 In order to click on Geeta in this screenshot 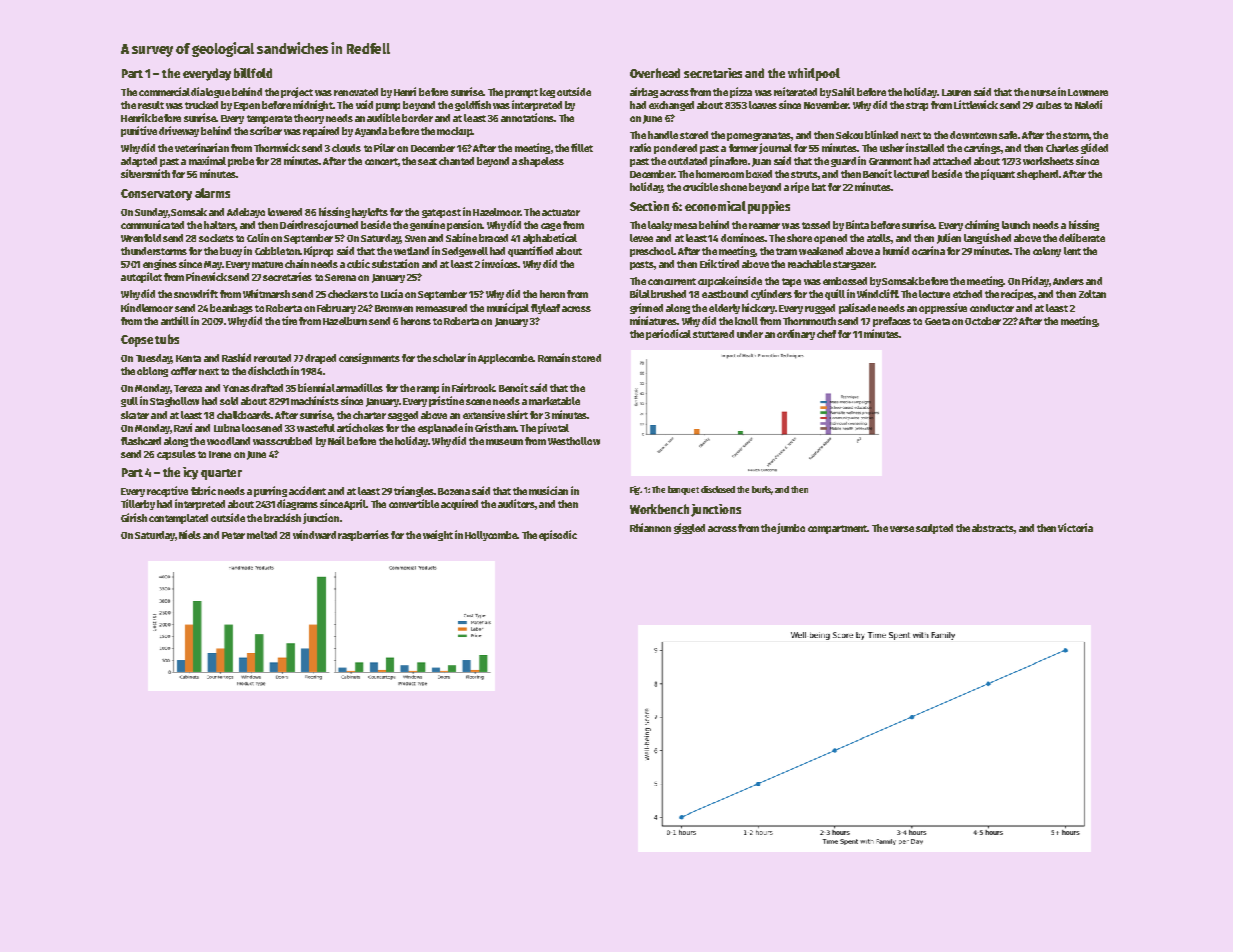, I will do `click(937, 321)`.
